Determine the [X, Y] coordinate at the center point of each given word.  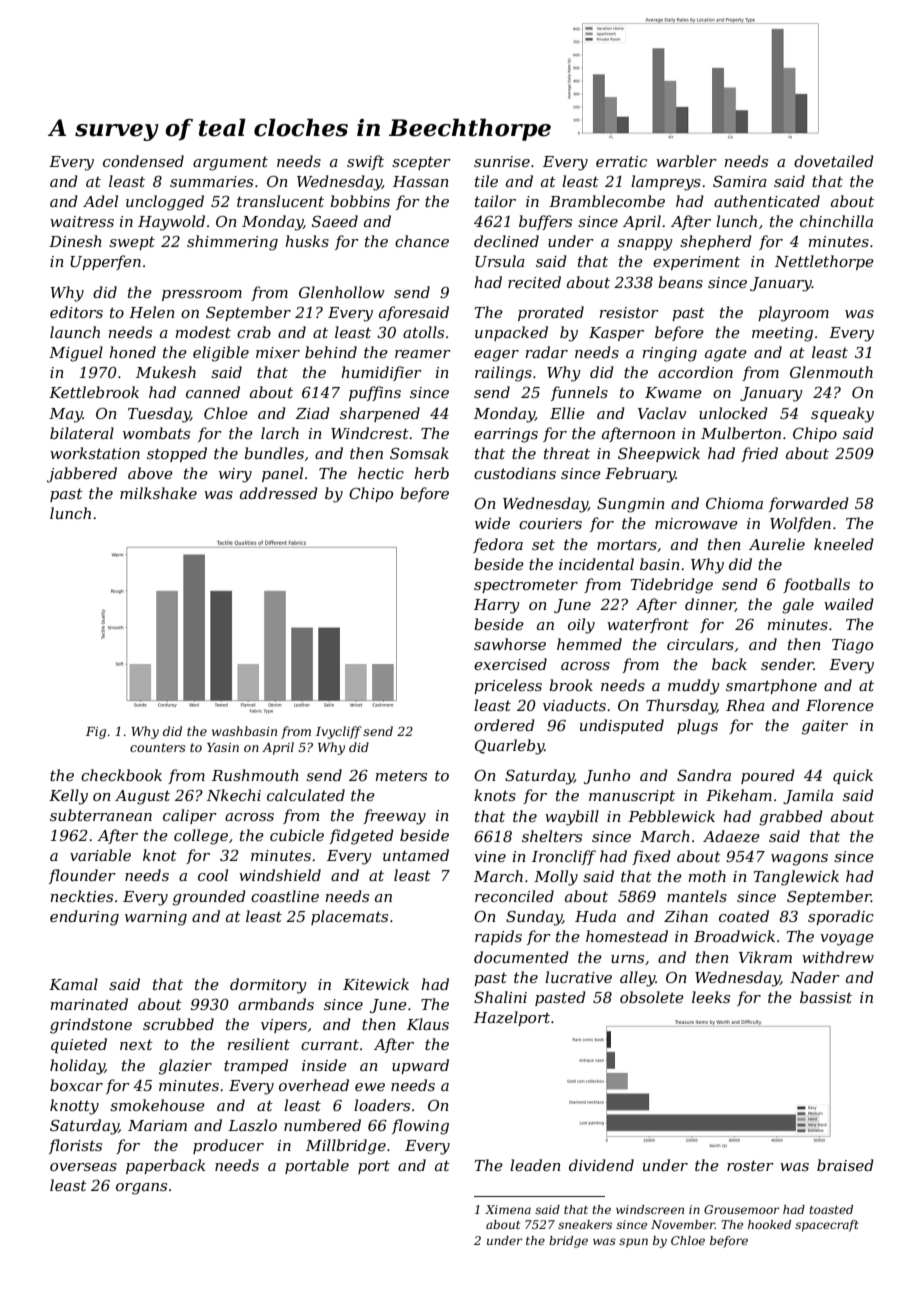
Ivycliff [339, 732]
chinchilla [836, 221]
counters [158, 747]
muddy [694, 687]
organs [141, 1189]
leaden [535, 1165]
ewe [370, 1087]
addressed [279, 493]
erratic [621, 161]
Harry [497, 606]
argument [230, 164]
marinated [89, 1004]
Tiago [852, 646]
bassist [826, 997]
